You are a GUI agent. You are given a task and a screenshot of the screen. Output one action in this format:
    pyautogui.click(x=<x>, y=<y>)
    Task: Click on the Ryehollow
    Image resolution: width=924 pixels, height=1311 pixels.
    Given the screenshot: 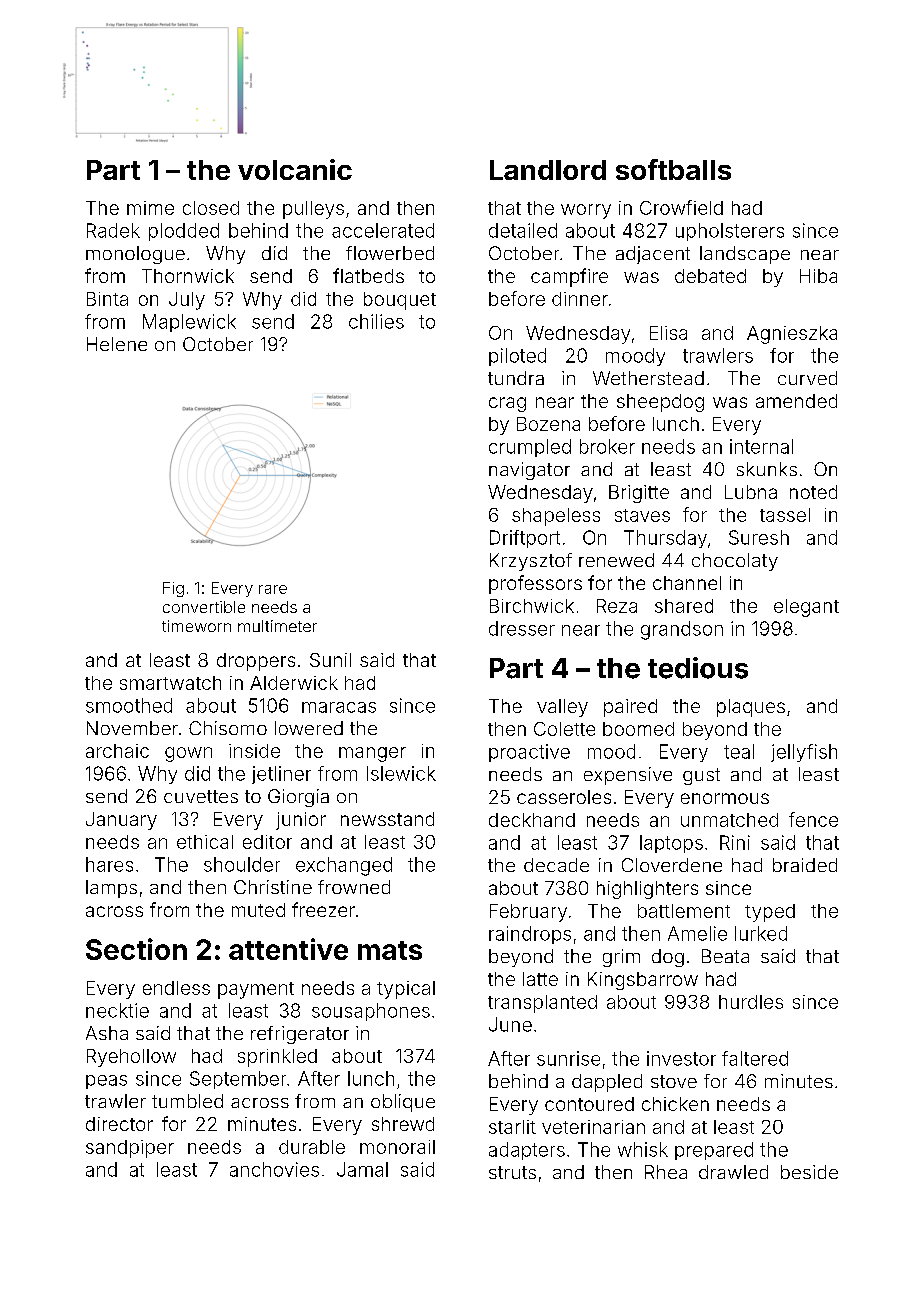 What is the action you would take?
    pyautogui.click(x=131, y=1058)
